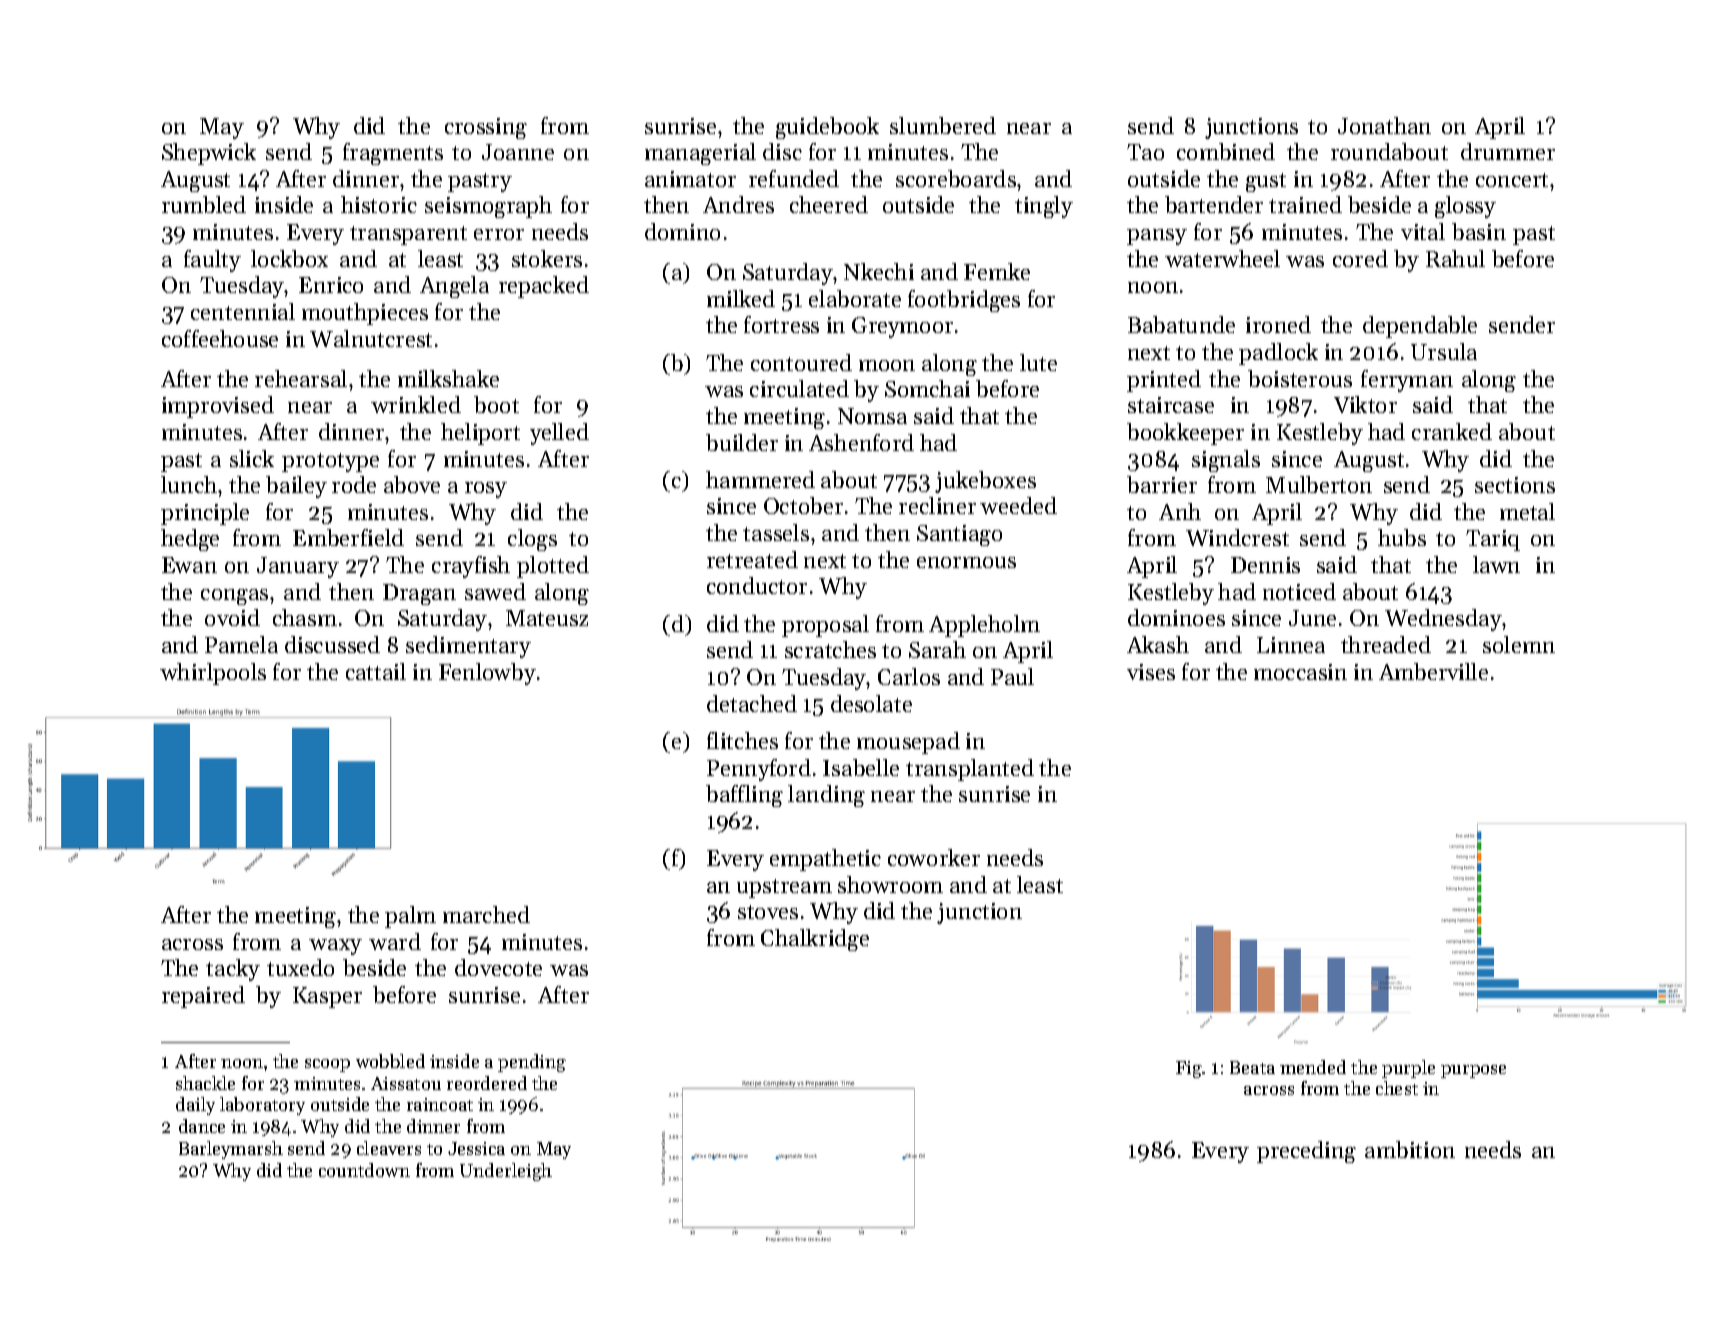  Describe the element at coordinates (1012, 676) in the screenshot. I see `Paul` at that location.
